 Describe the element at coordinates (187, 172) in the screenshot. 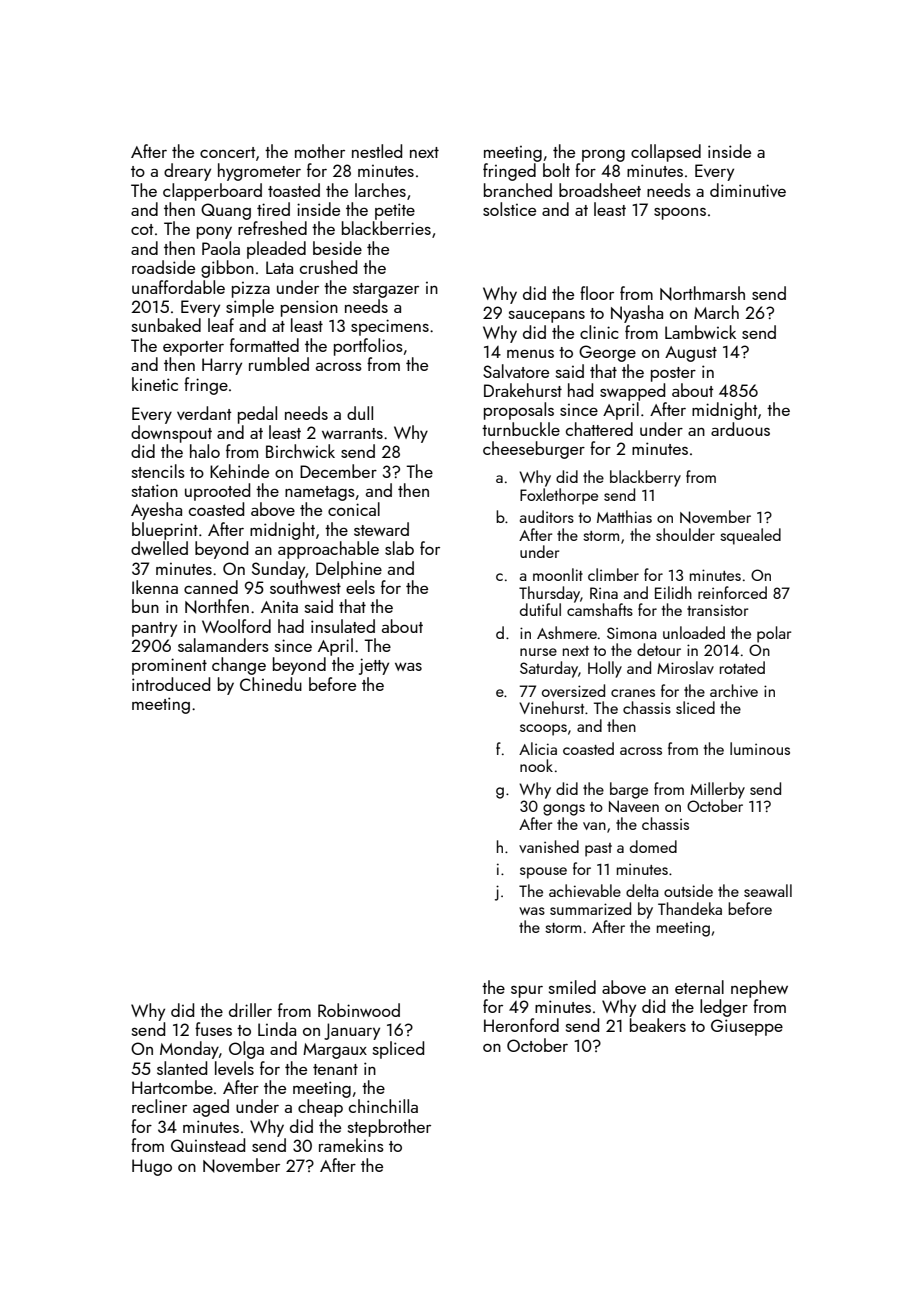

I see `dreary` at that location.
